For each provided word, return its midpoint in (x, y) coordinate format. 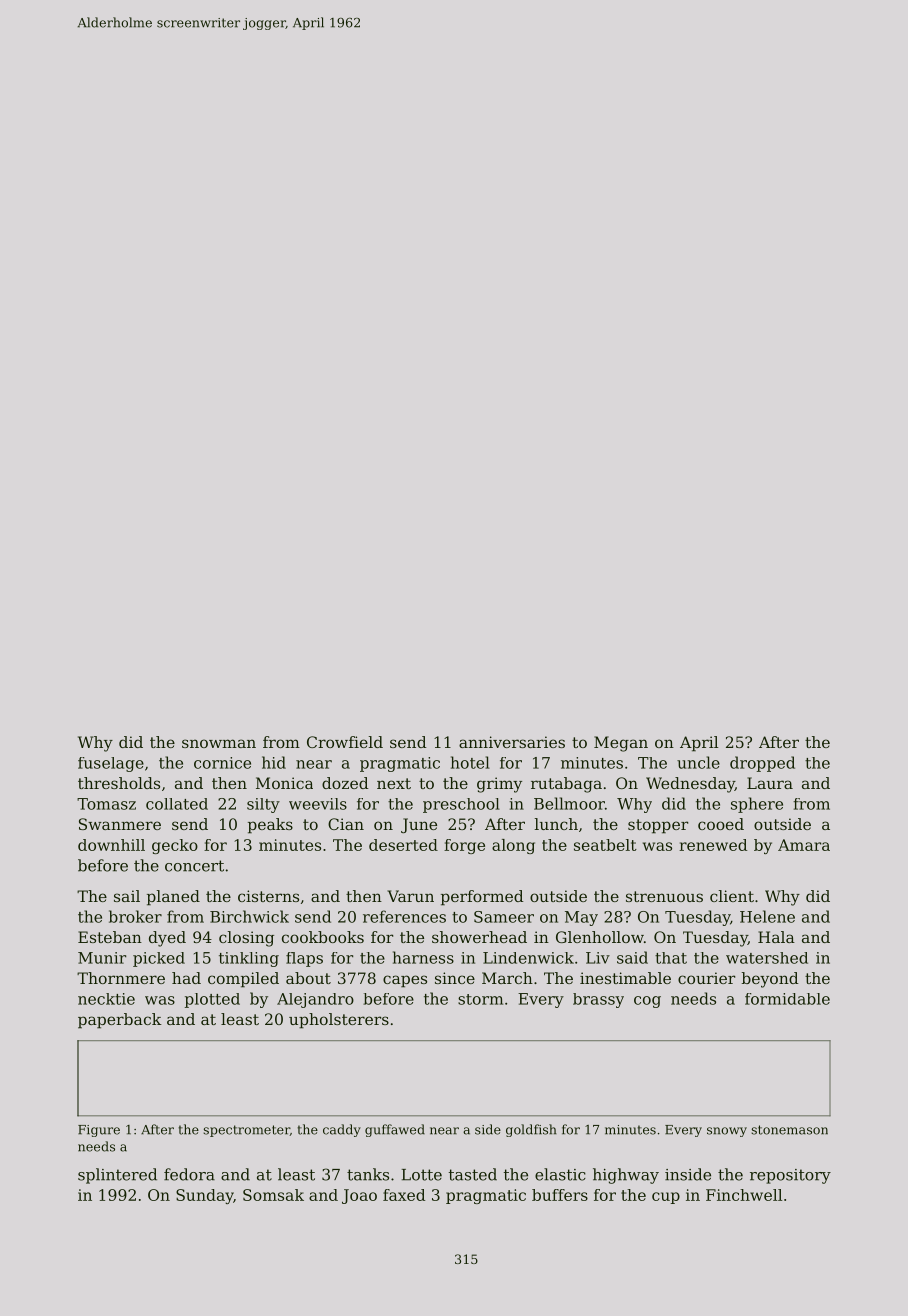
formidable (787, 999)
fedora (189, 1174)
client (732, 896)
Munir (102, 958)
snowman (219, 743)
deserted (403, 845)
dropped (762, 764)
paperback (120, 1021)
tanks (368, 1174)
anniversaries (512, 742)
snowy (727, 1132)
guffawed (395, 1130)
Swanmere (120, 824)
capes (405, 981)
